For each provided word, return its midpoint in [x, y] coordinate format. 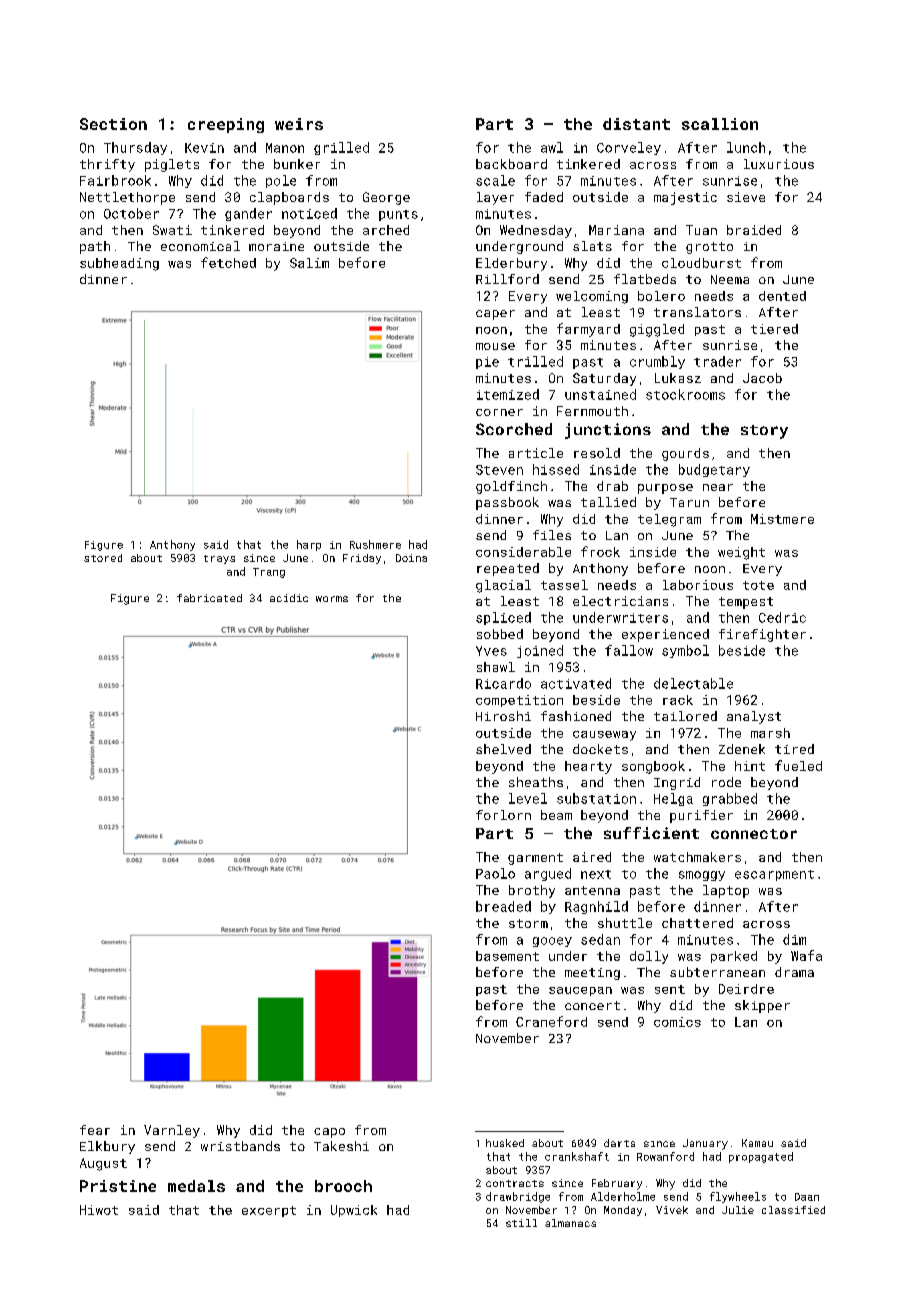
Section [113, 124]
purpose [665, 489]
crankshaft [577, 1156]
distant [636, 124]
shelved [503, 749]
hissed [556, 469]
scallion [720, 124]
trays [219, 559]
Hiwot [99, 1210]
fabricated [209, 598]
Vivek [672, 1210]
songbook [653, 767]
